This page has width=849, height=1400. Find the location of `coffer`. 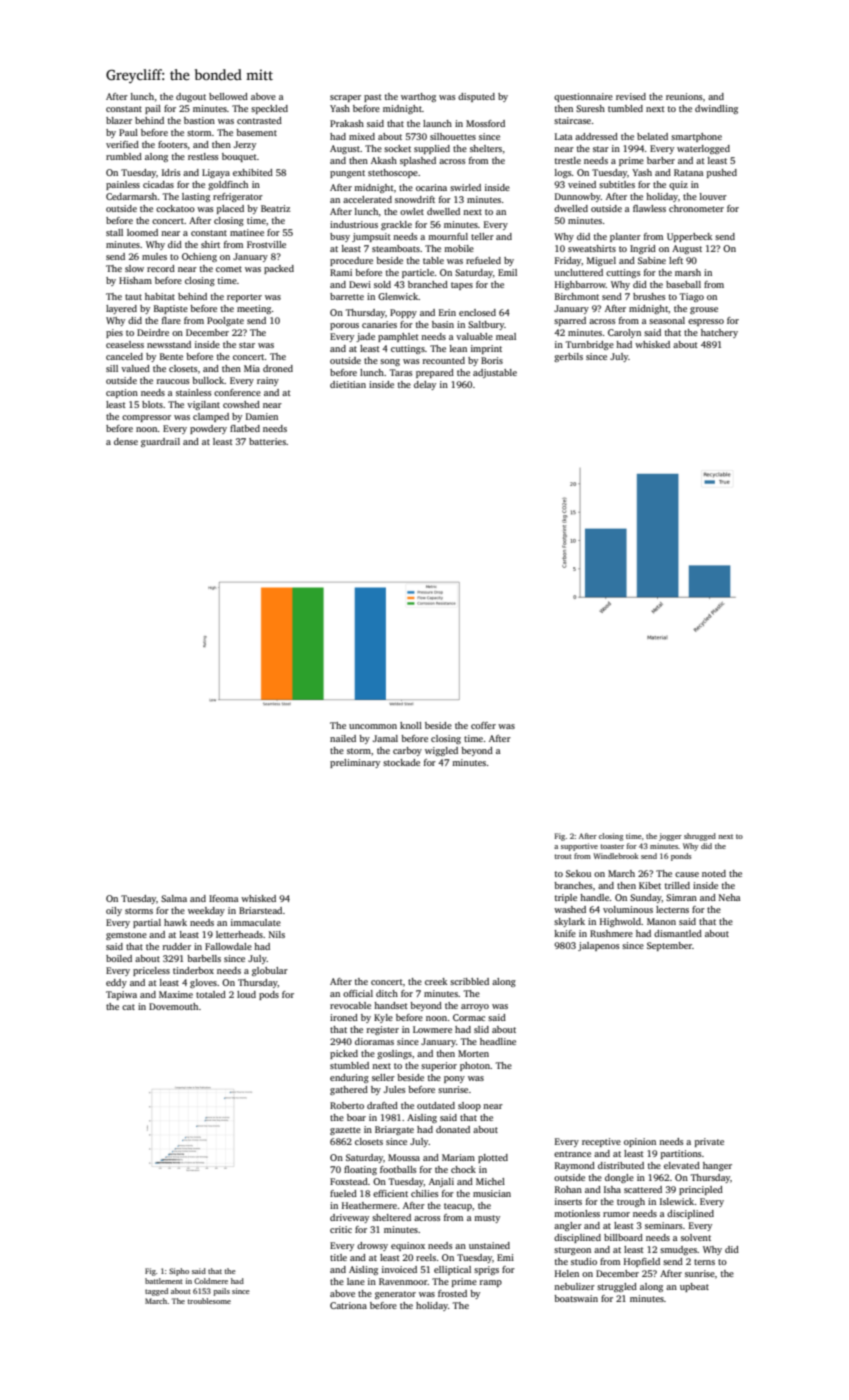

coffer is located at coordinates (483, 725).
